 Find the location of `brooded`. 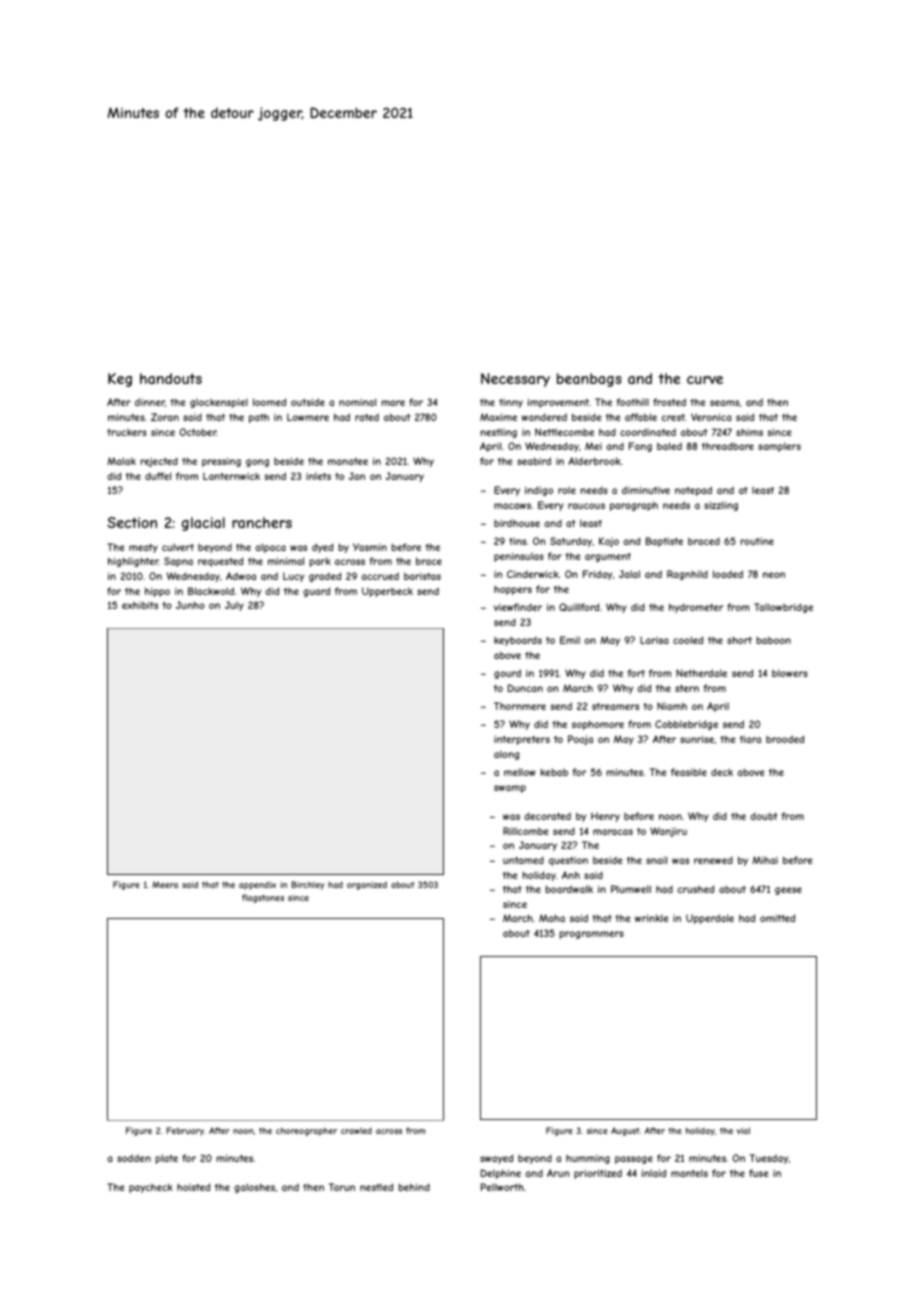

brooded is located at coordinates (785, 739).
